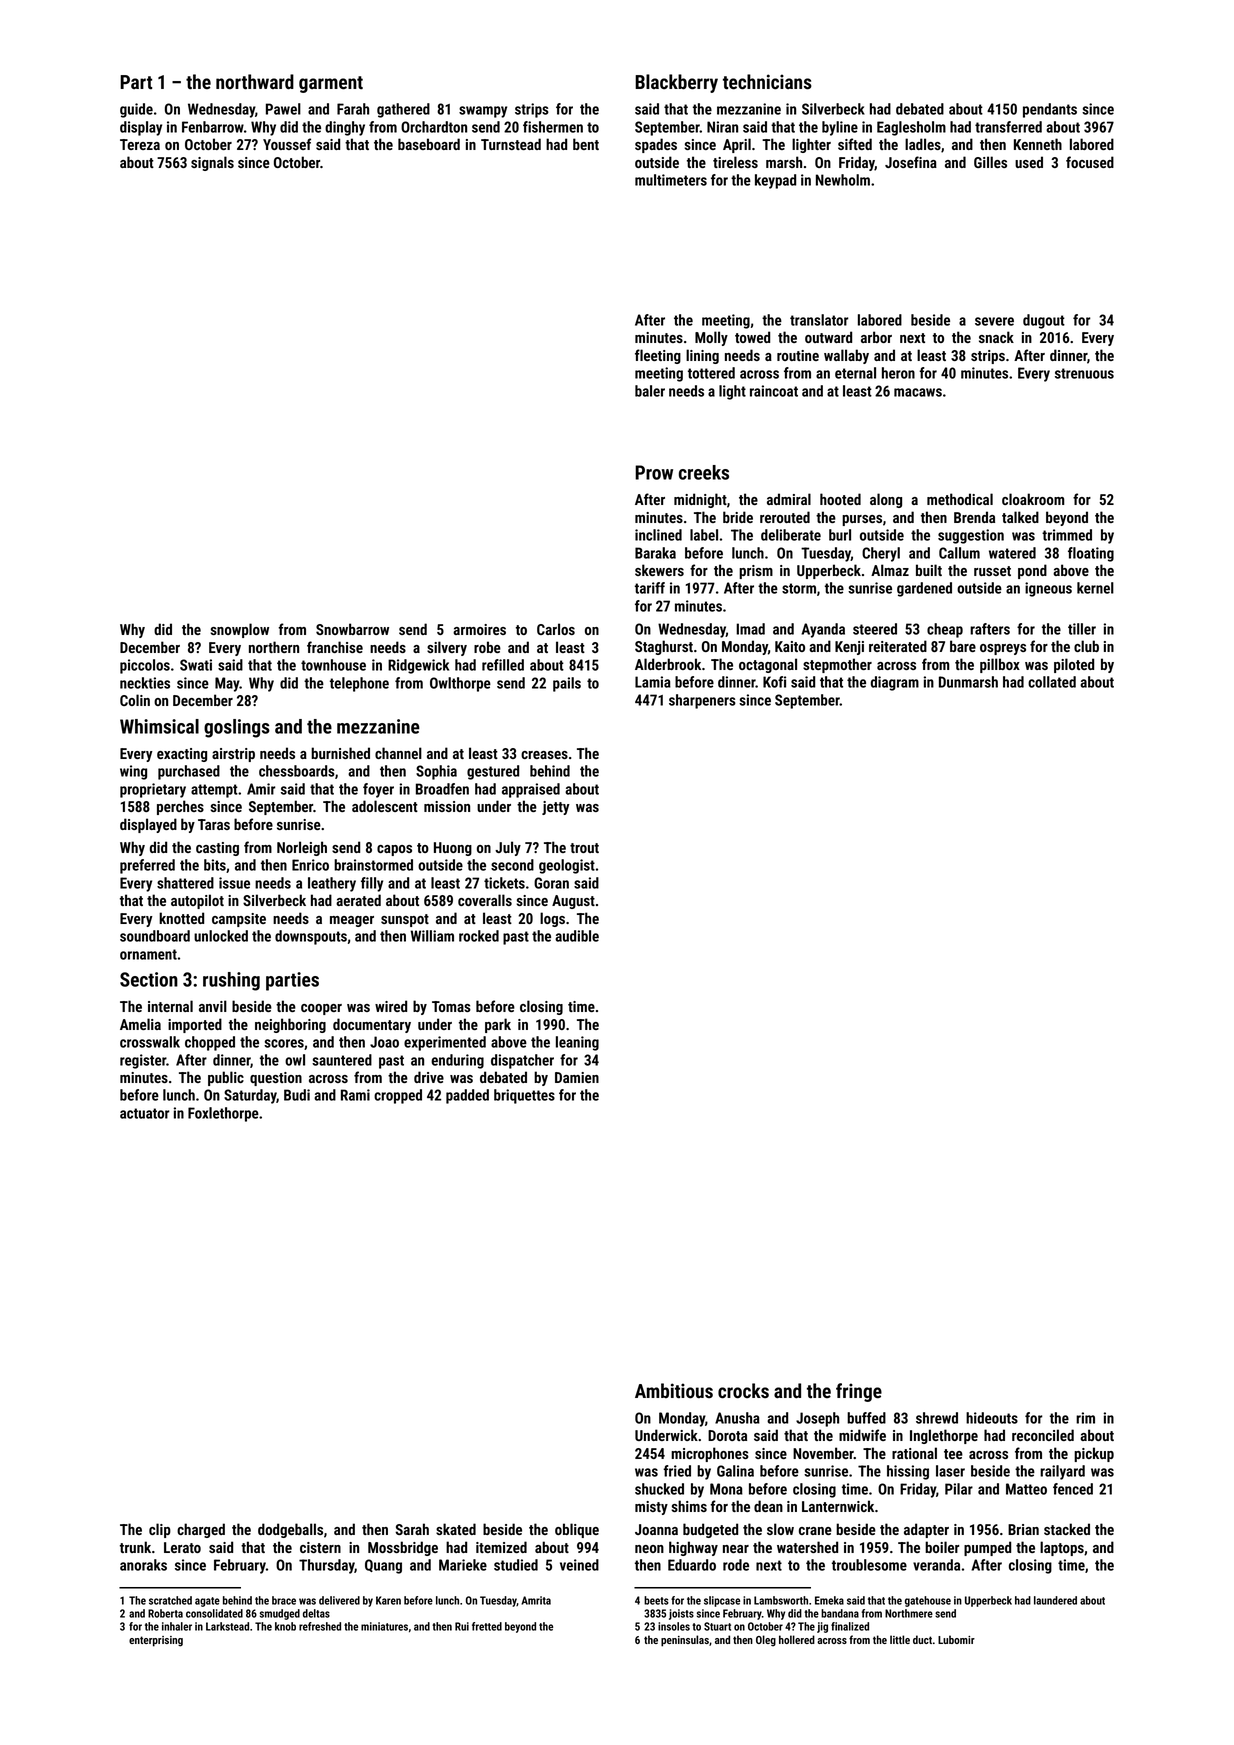  I want to click on audible, so click(577, 936).
